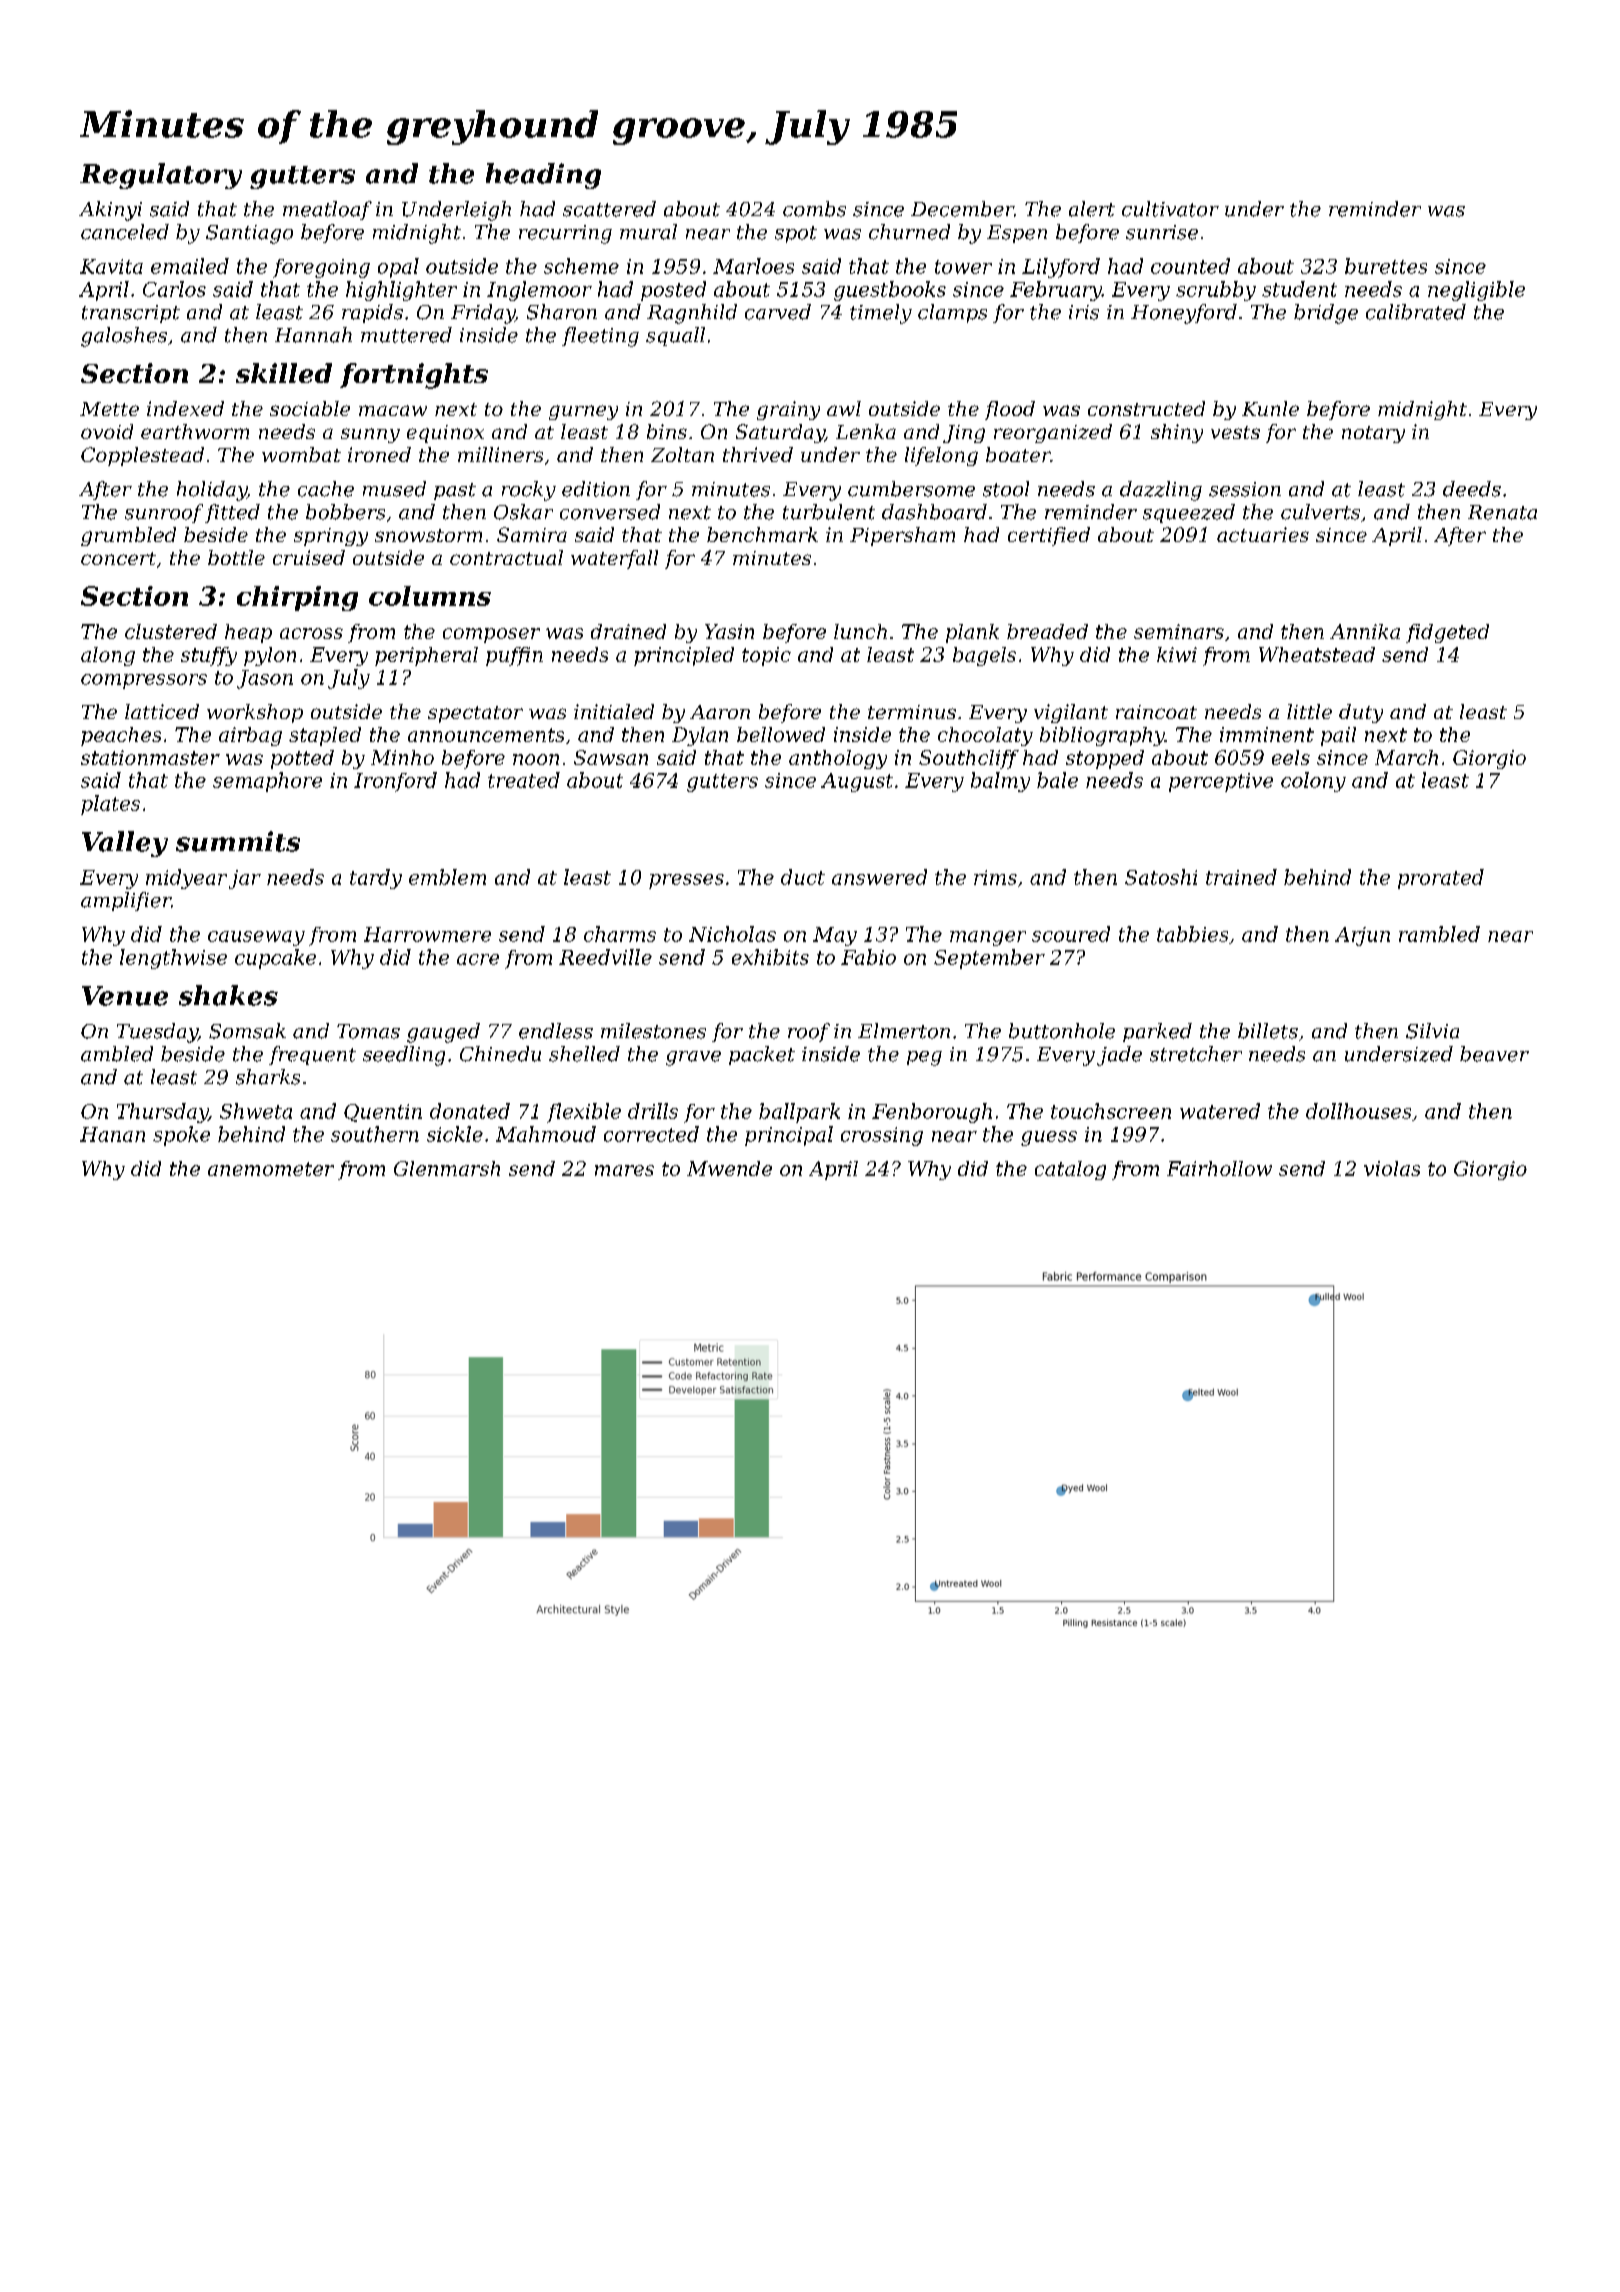 The width and height of the screenshot is (1620, 2292). I want to click on actuaries, so click(1263, 534).
